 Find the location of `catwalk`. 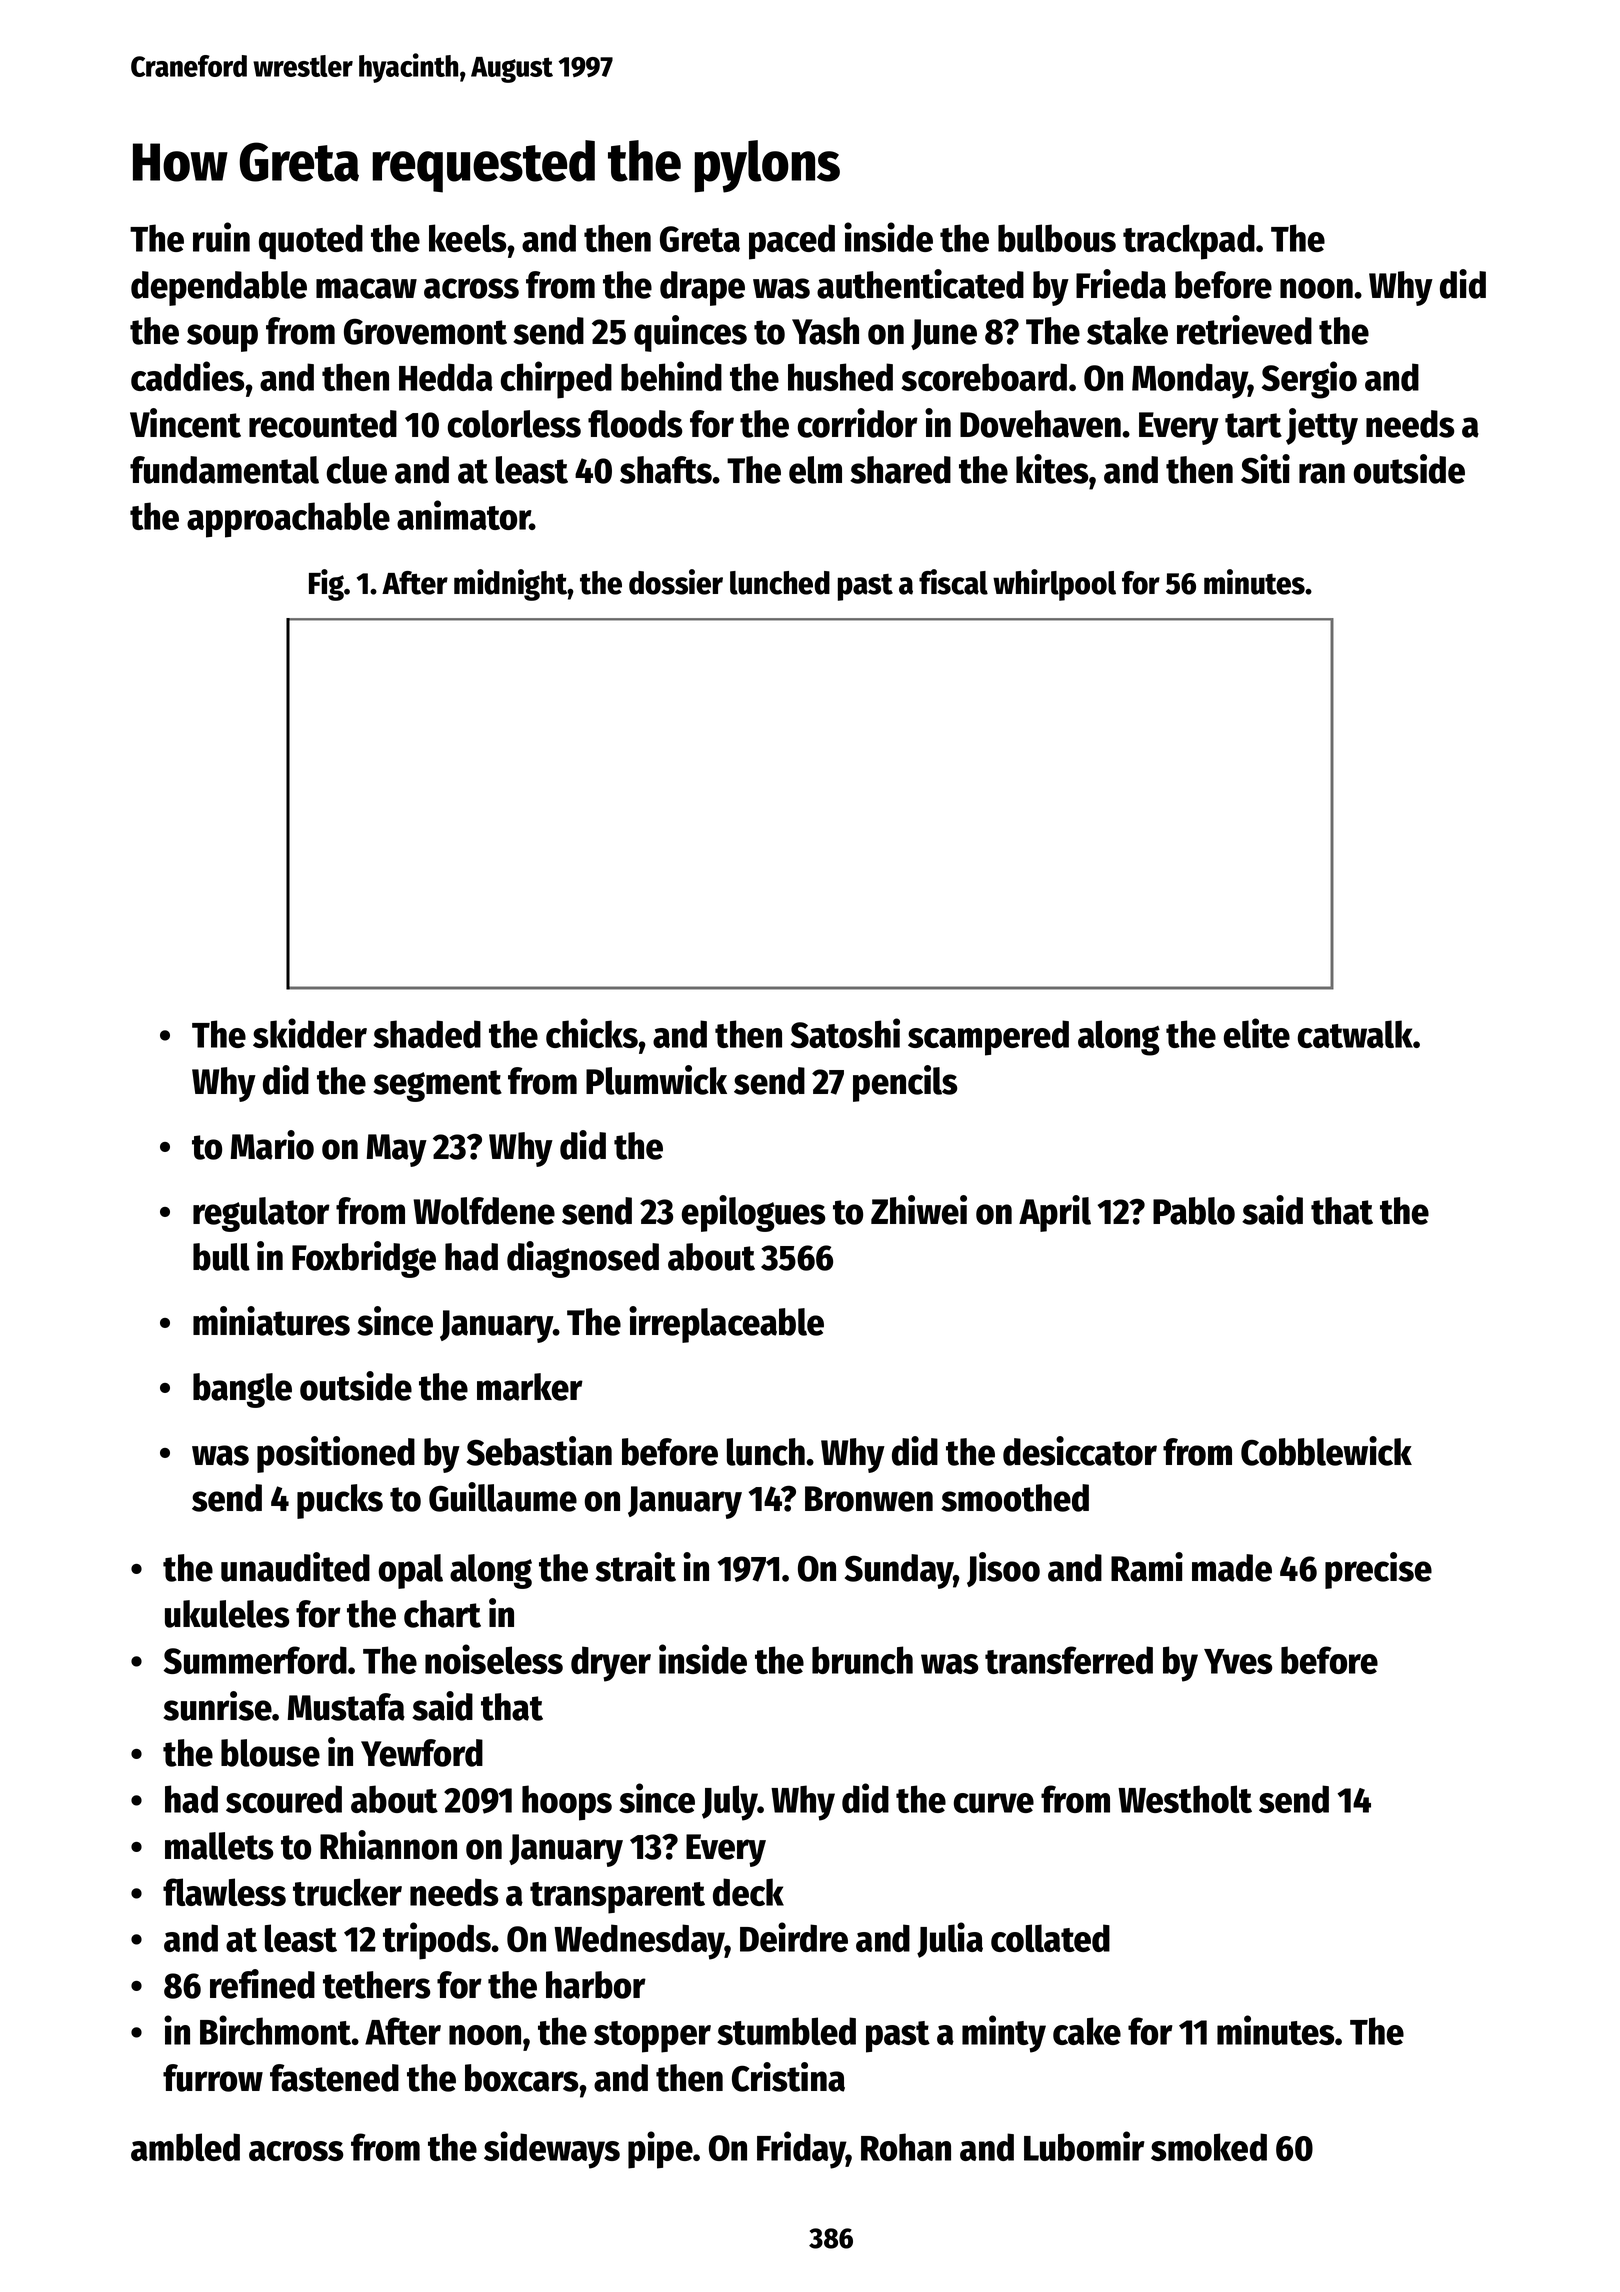

catwalk is located at coordinates (1355, 1034).
